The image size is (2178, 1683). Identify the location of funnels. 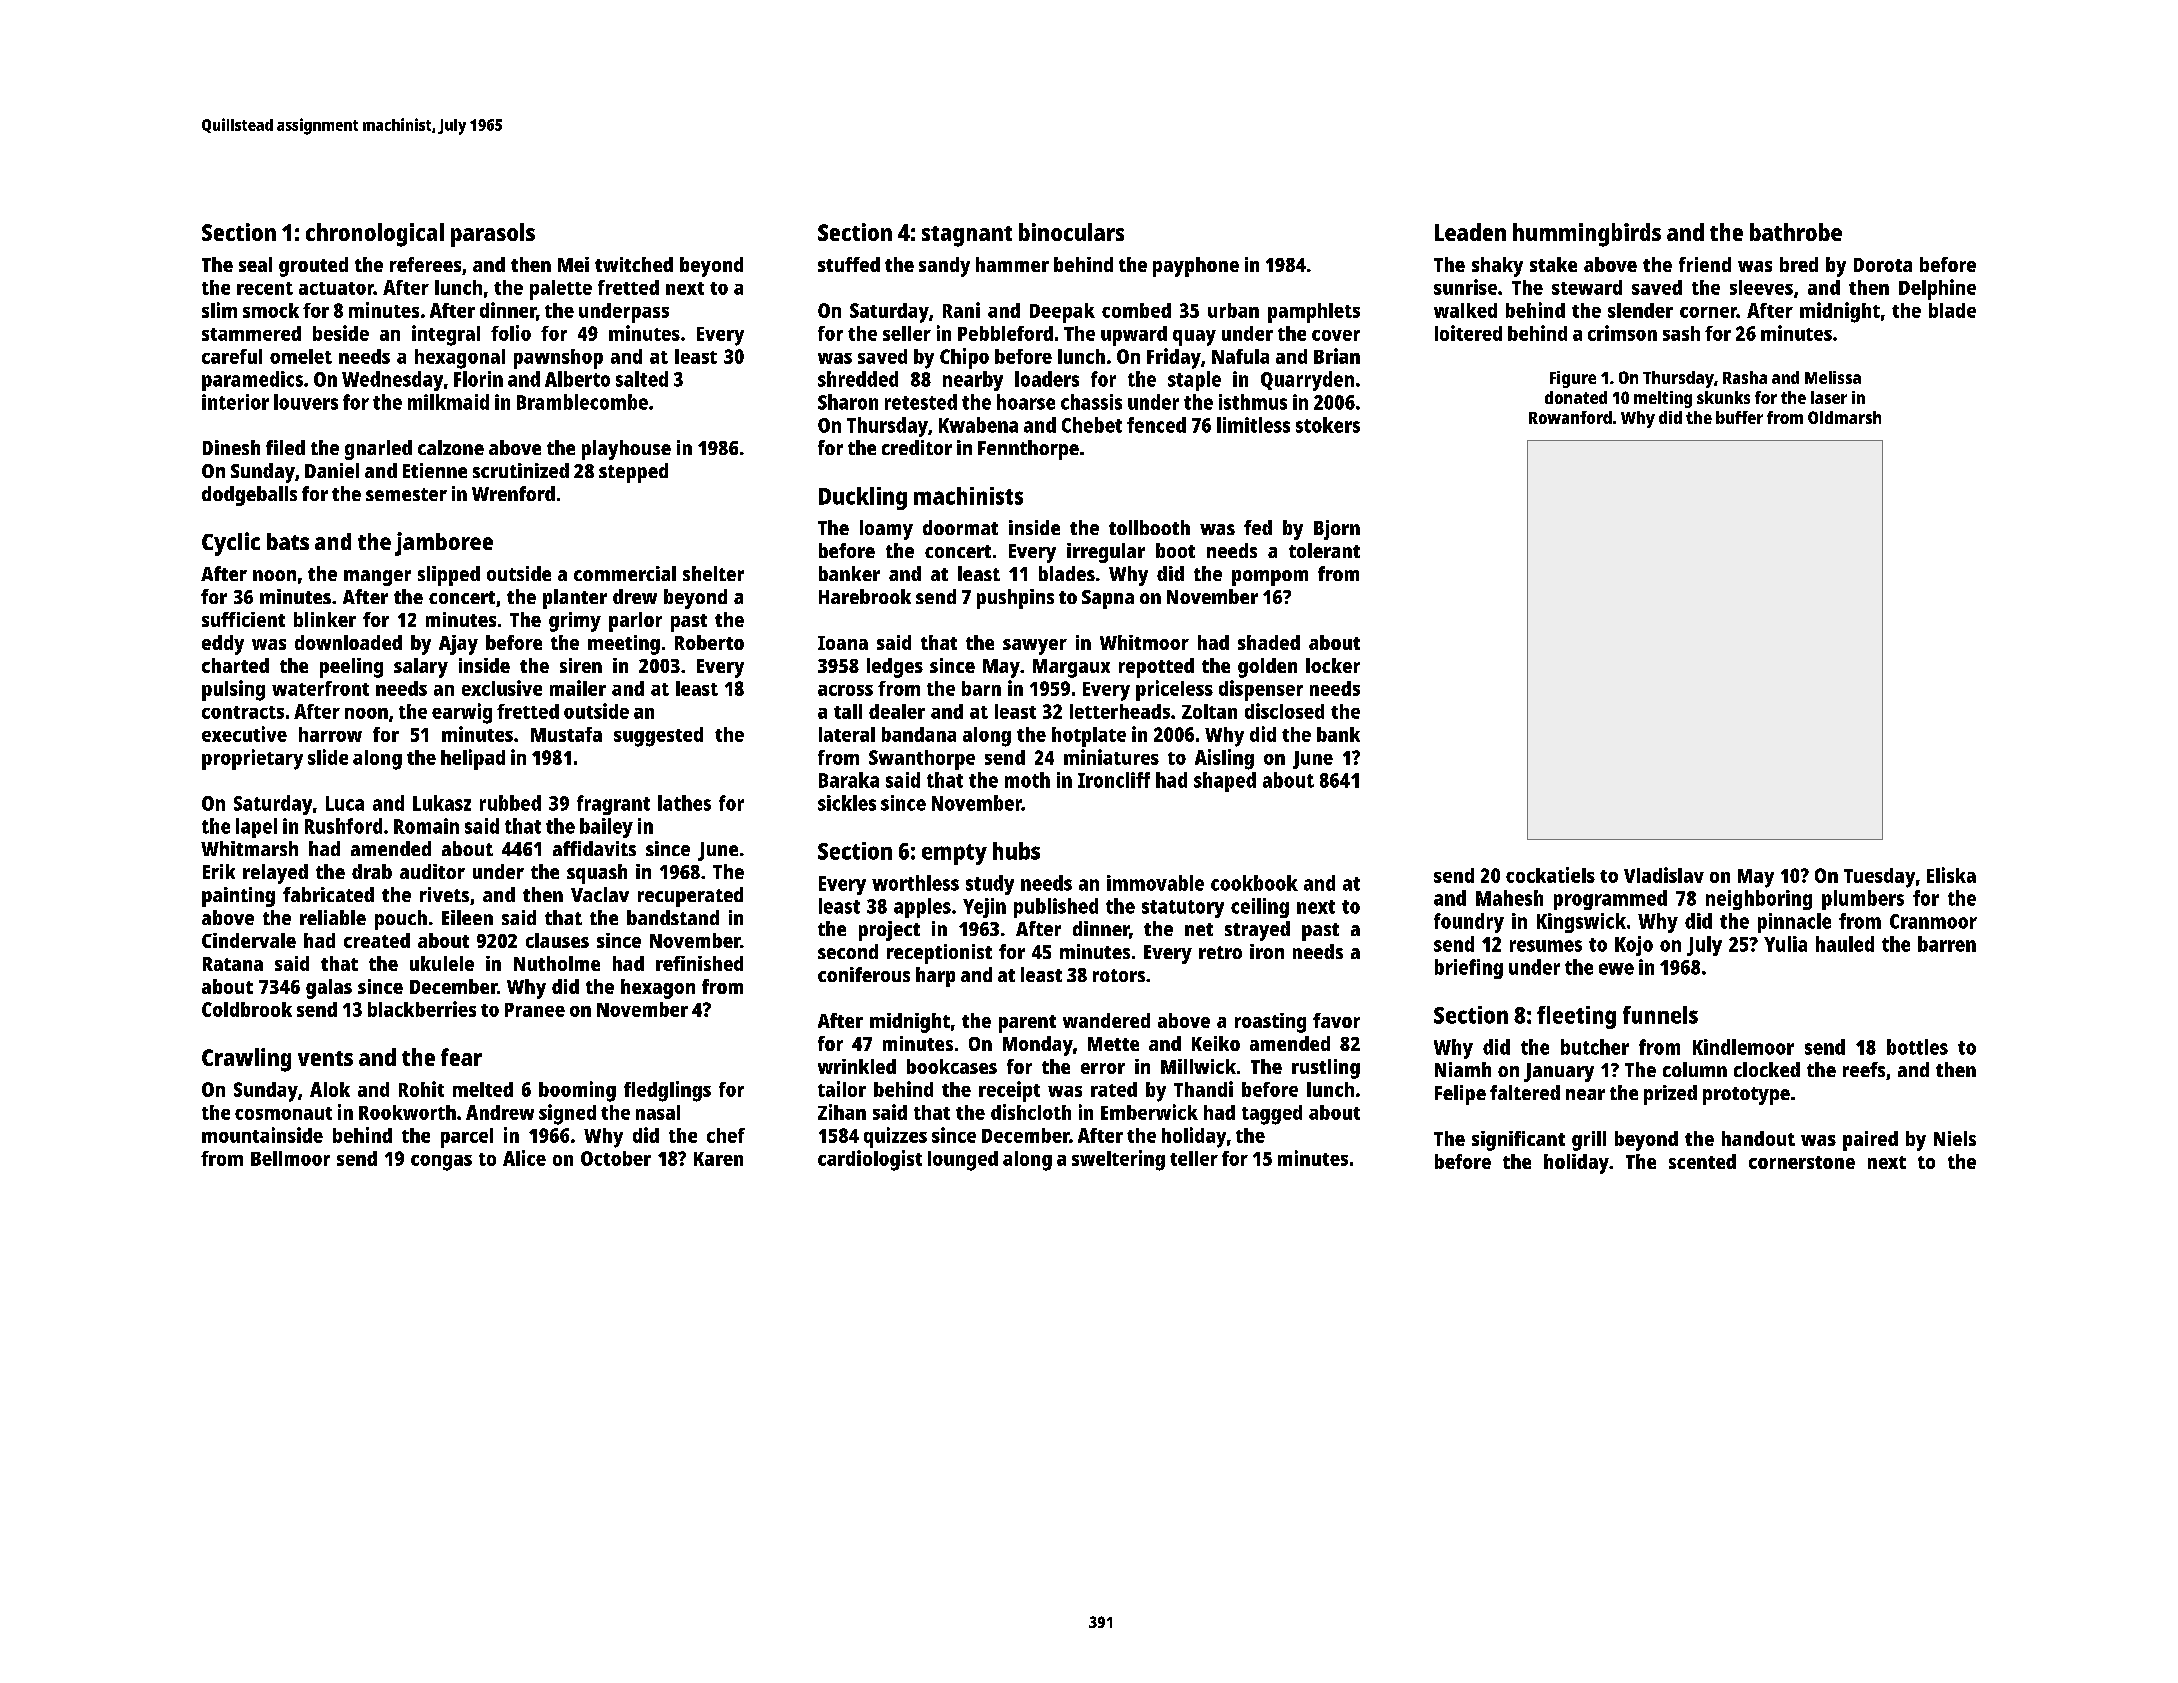
(1660, 1015).
